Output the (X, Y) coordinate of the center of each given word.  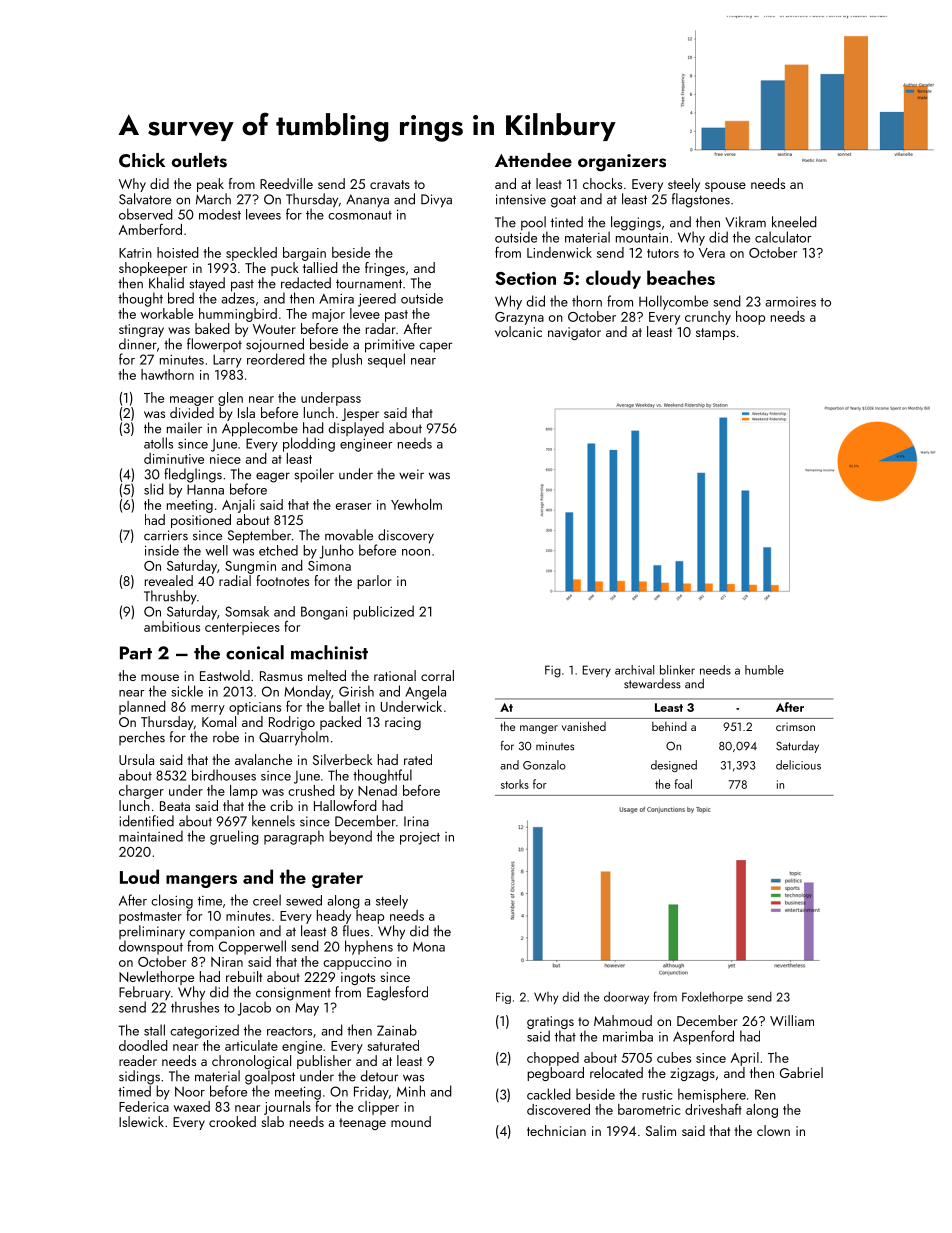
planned (142, 708)
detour (379, 1076)
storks (515, 784)
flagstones (701, 200)
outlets (199, 160)
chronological (251, 1062)
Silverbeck (343, 759)
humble (764, 670)
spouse (725, 187)
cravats (390, 184)
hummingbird (238, 315)
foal (683, 784)
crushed (311, 790)
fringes (385, 269)
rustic (657, 1094)
